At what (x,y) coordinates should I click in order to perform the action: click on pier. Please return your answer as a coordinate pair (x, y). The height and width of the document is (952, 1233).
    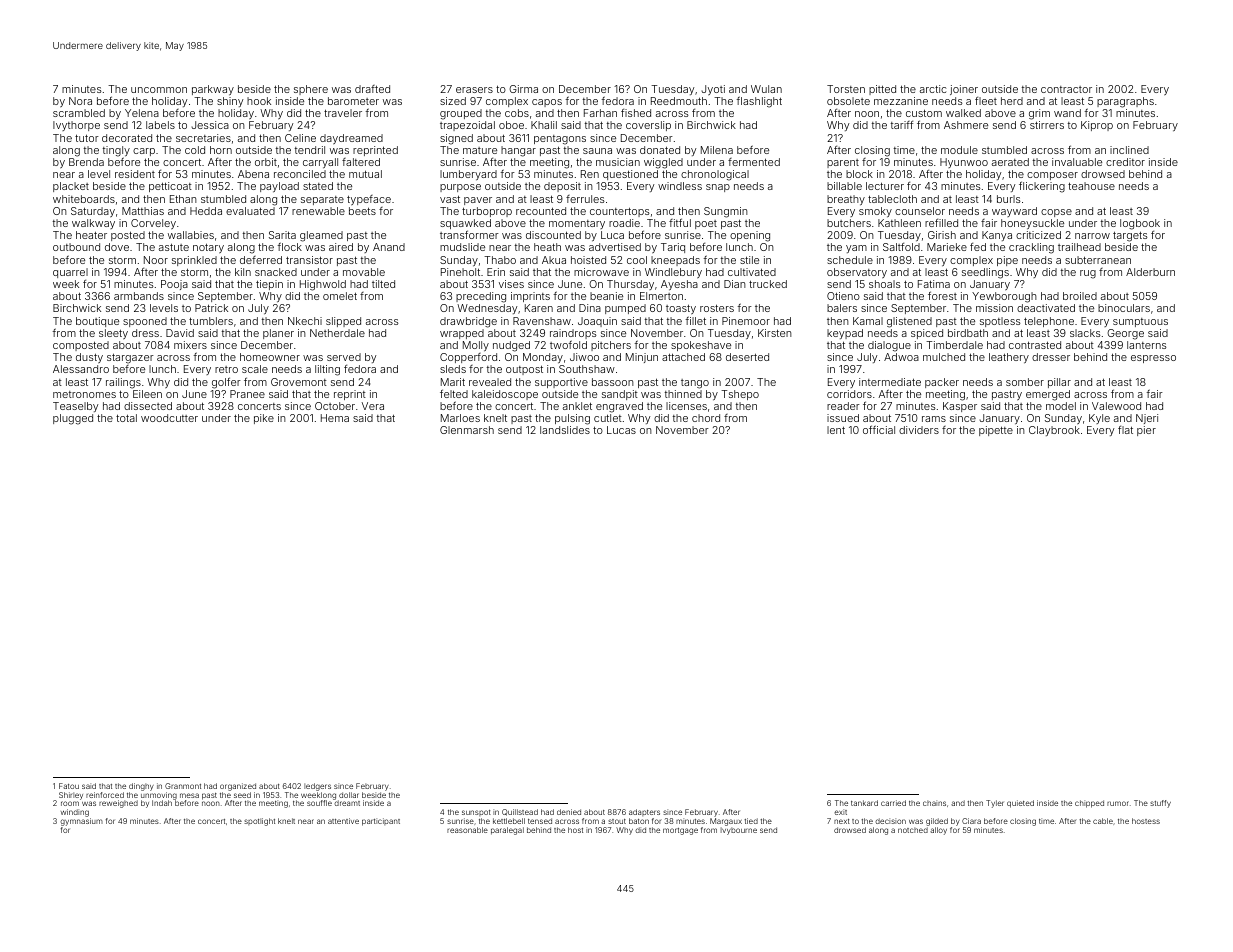
    Looking at the image, I should click on (1146, 431).
